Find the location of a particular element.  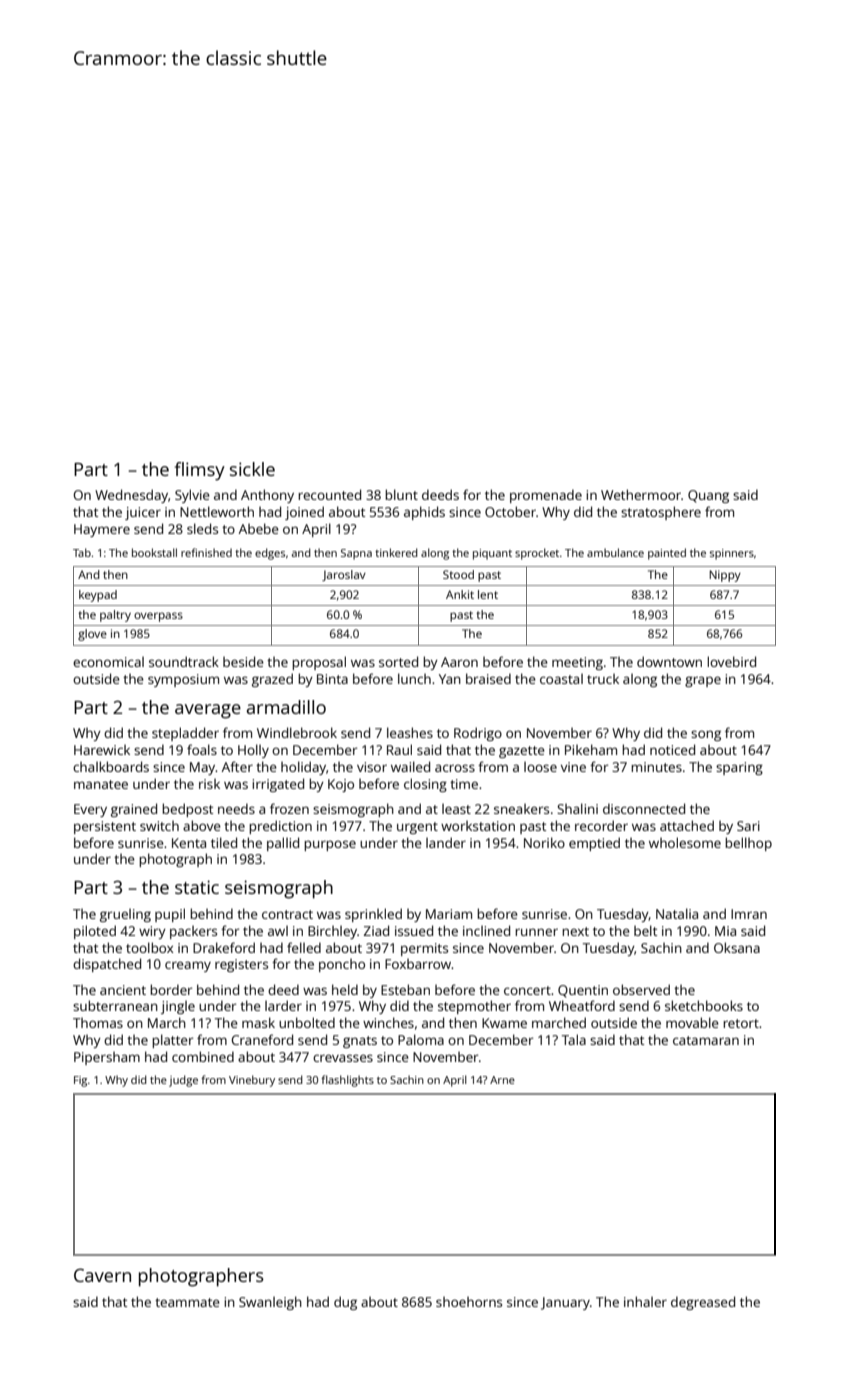

Fig is located at coordinates (80, 1081).
